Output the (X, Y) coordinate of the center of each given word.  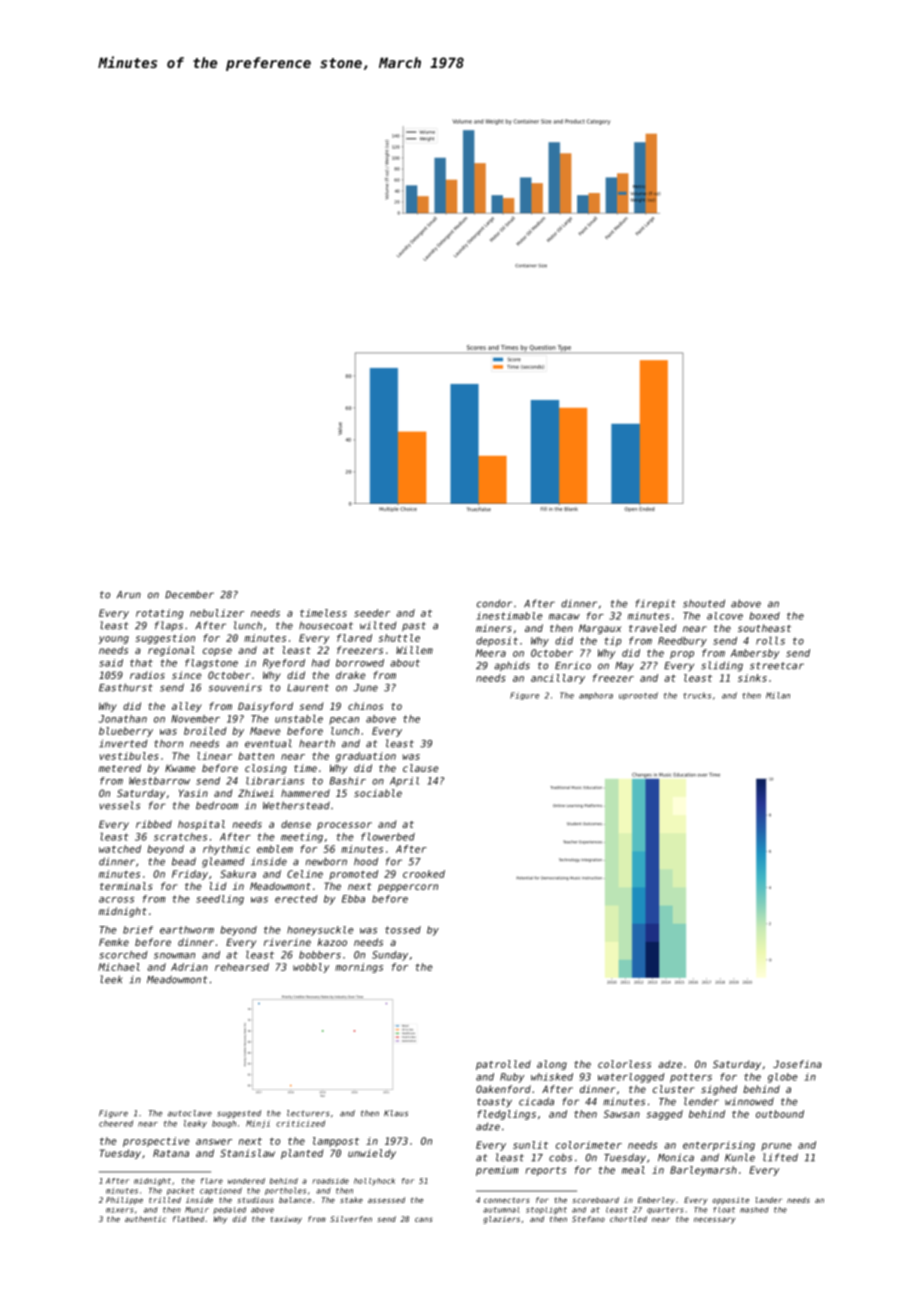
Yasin (193, 793)
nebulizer (217, 613)
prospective (156, 1142)
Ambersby (755, 654)
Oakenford (503, 1089)
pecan (344, 721)
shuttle (399, 638)
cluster (673, 1089)
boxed (764, 616)
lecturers (308, 1113)
